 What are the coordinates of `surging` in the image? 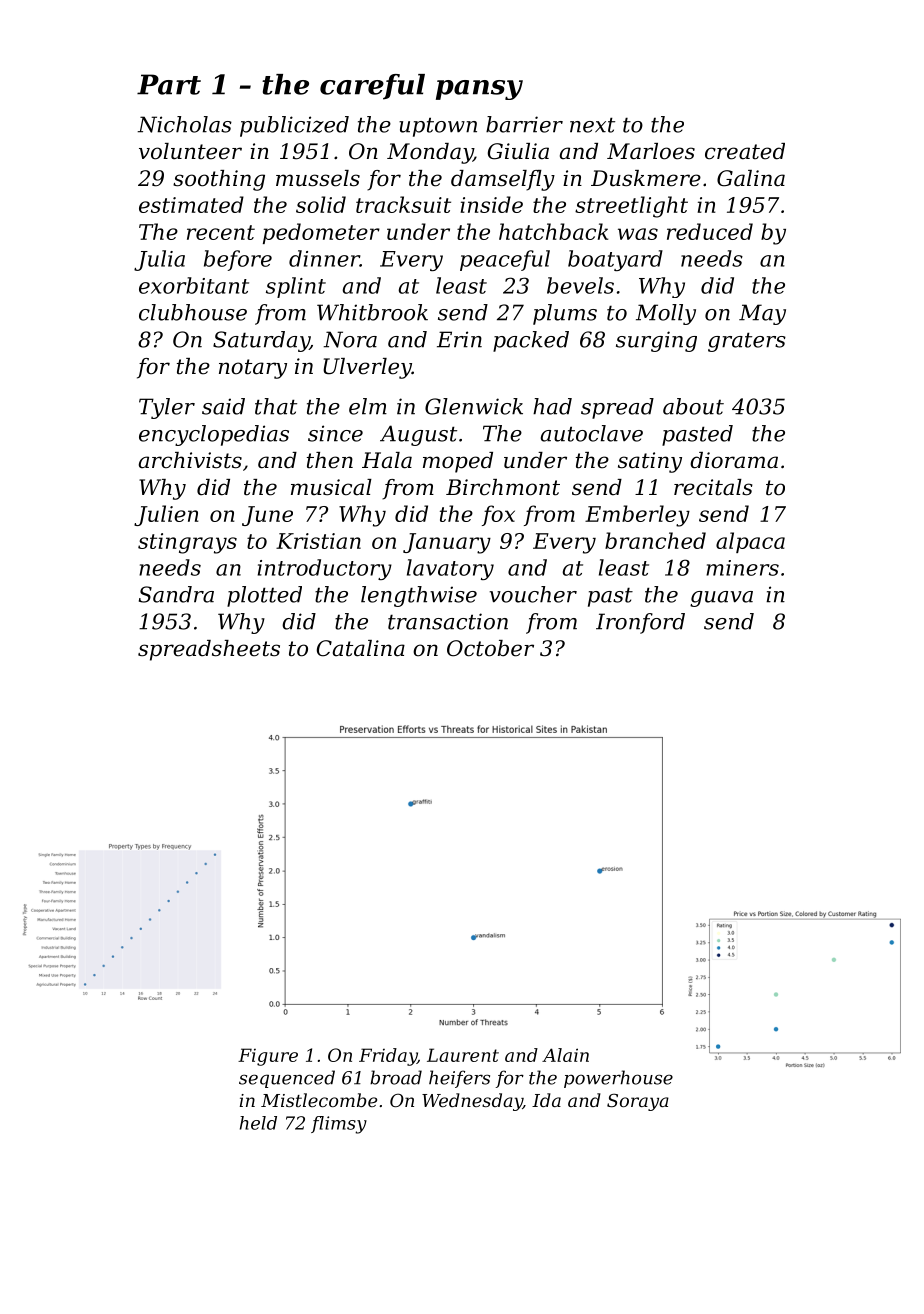 It's located at (656, 341).
